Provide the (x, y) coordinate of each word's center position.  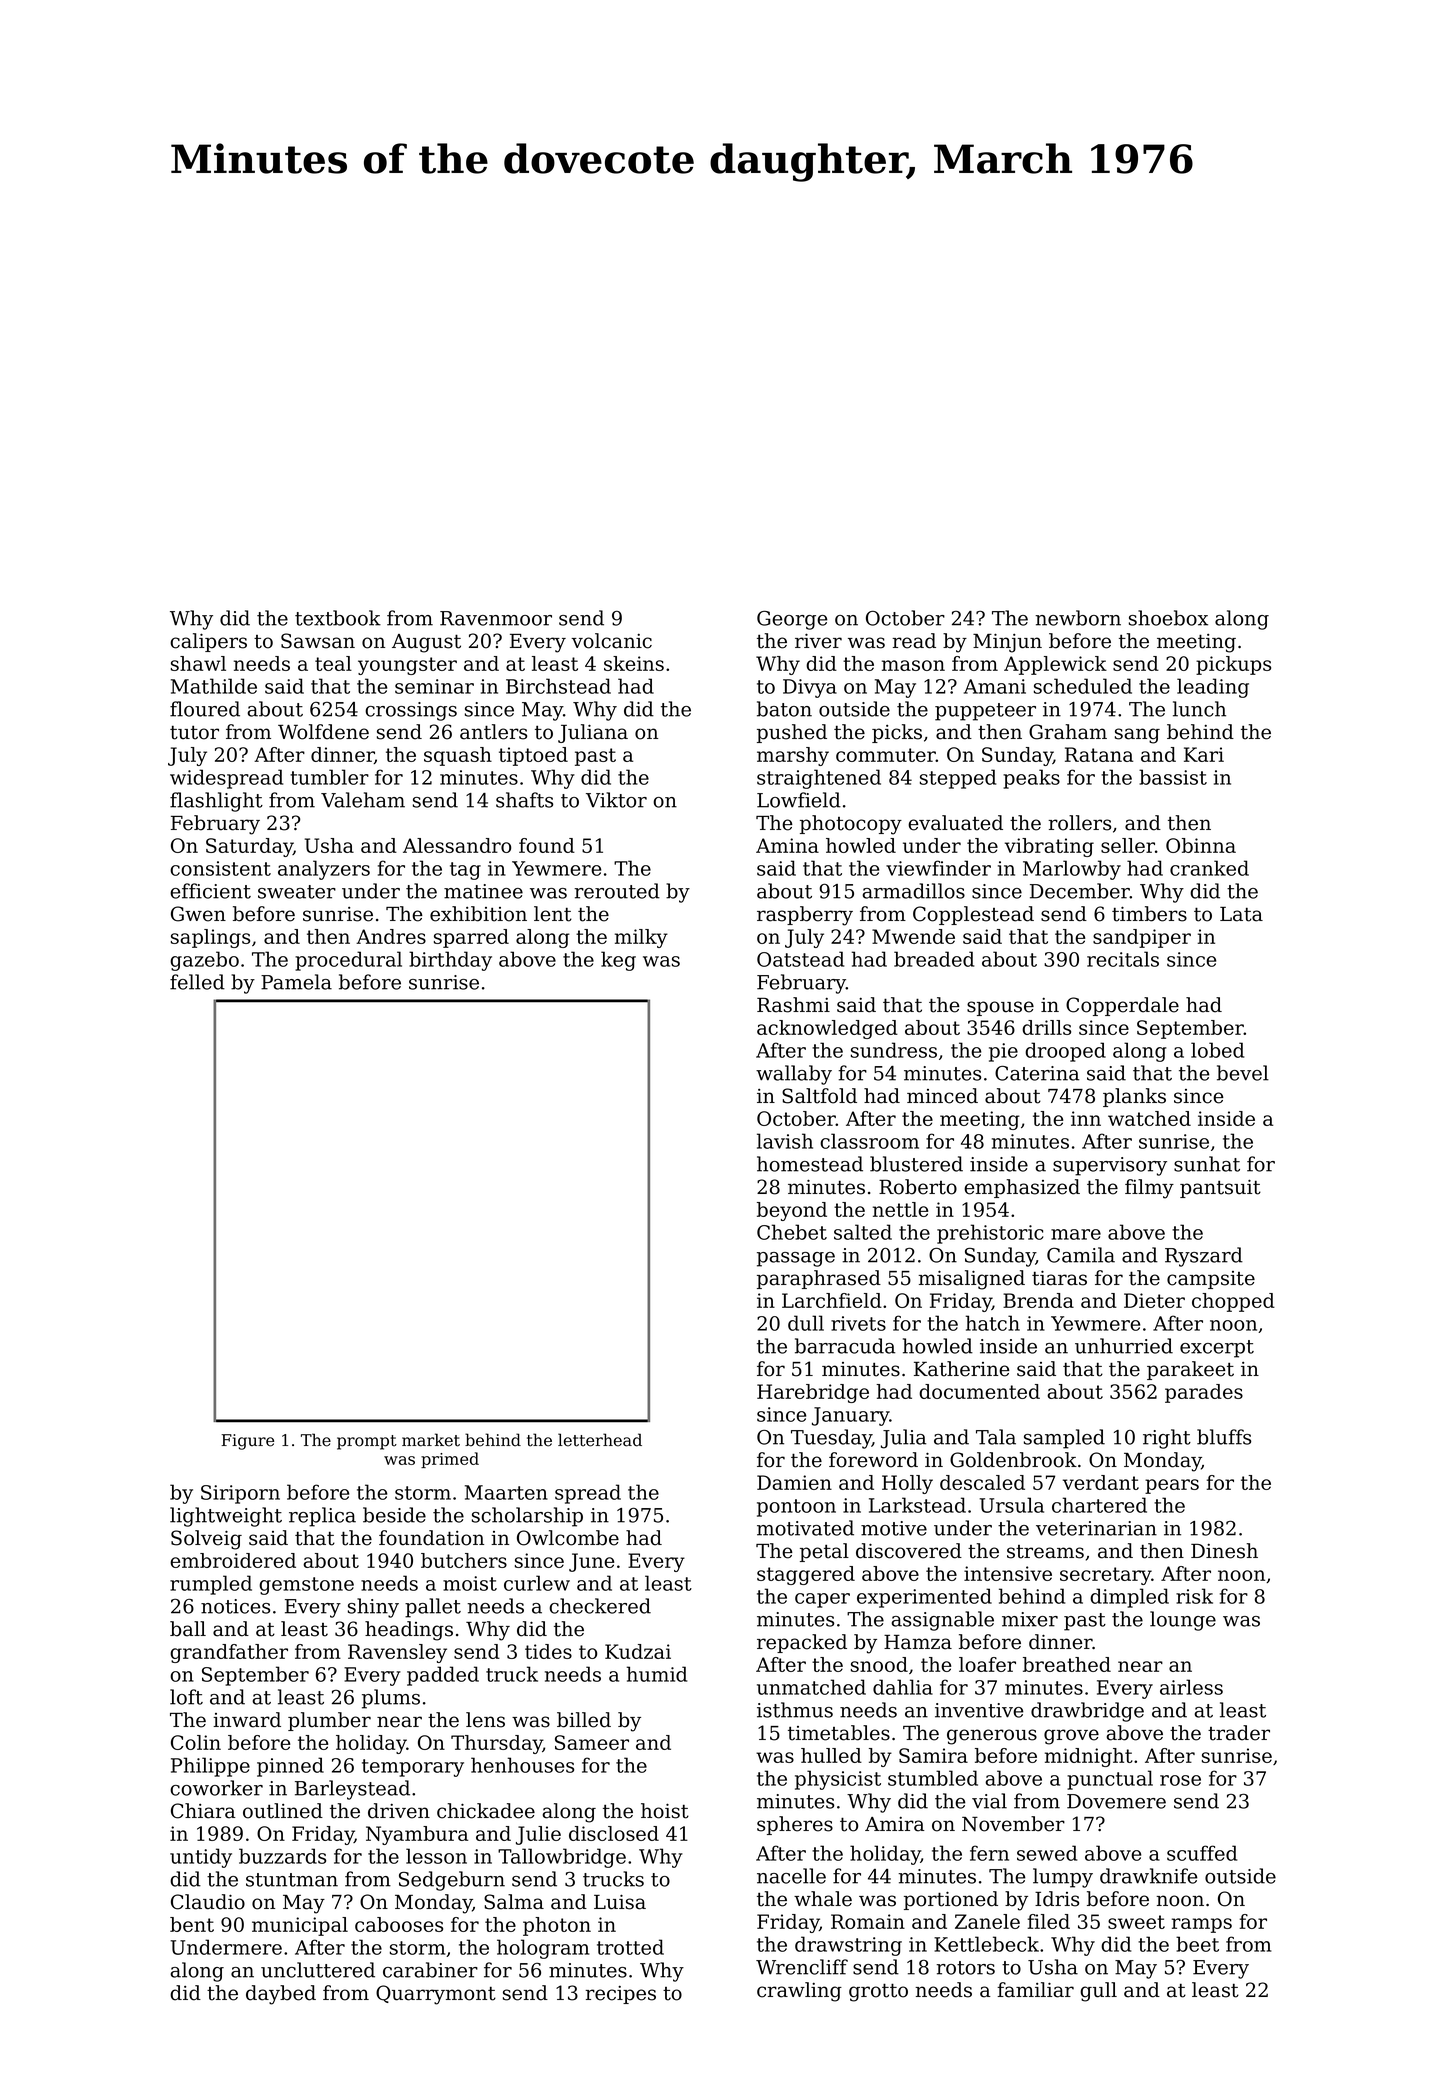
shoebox (1168, 618)
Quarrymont (436, 1995)
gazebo (204, 961)
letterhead (600, 1440)
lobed (1217, 1050)
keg (618, 961)
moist (470, 1583)
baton (784, 709)
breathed (1067, 1664)
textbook (338, 618)
